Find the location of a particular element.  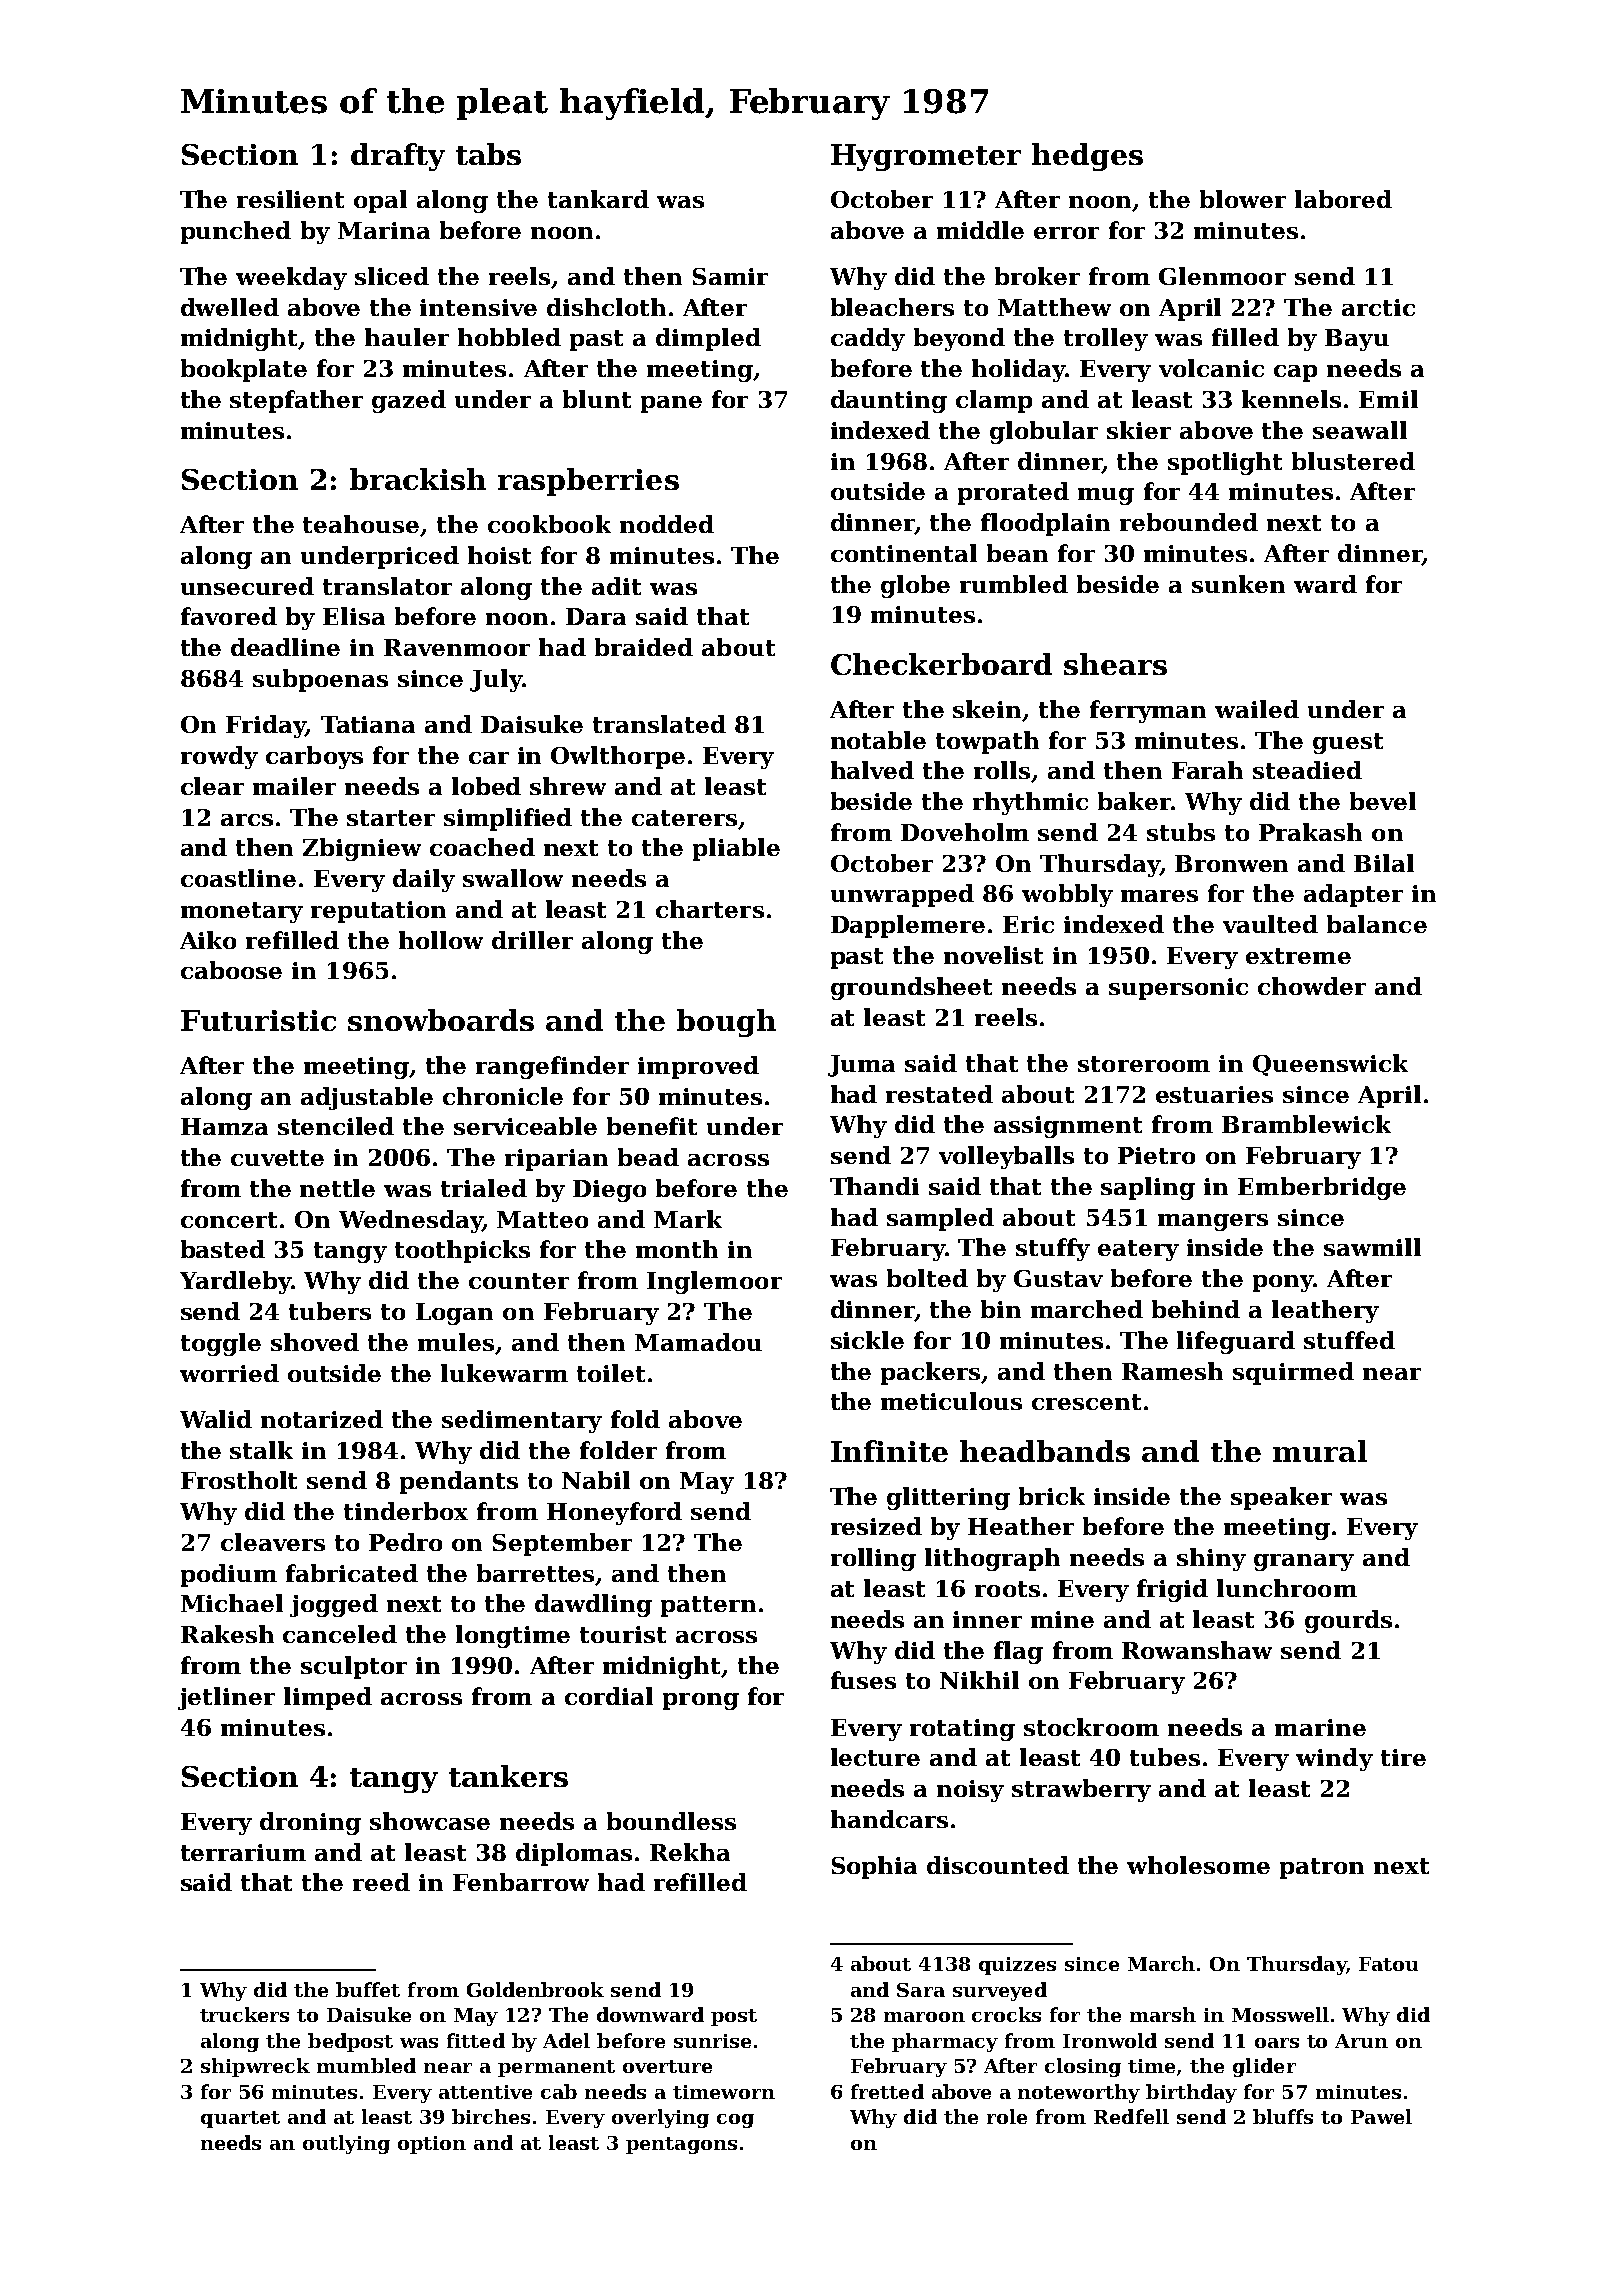

labored is located at coordinates (1343, 199).
